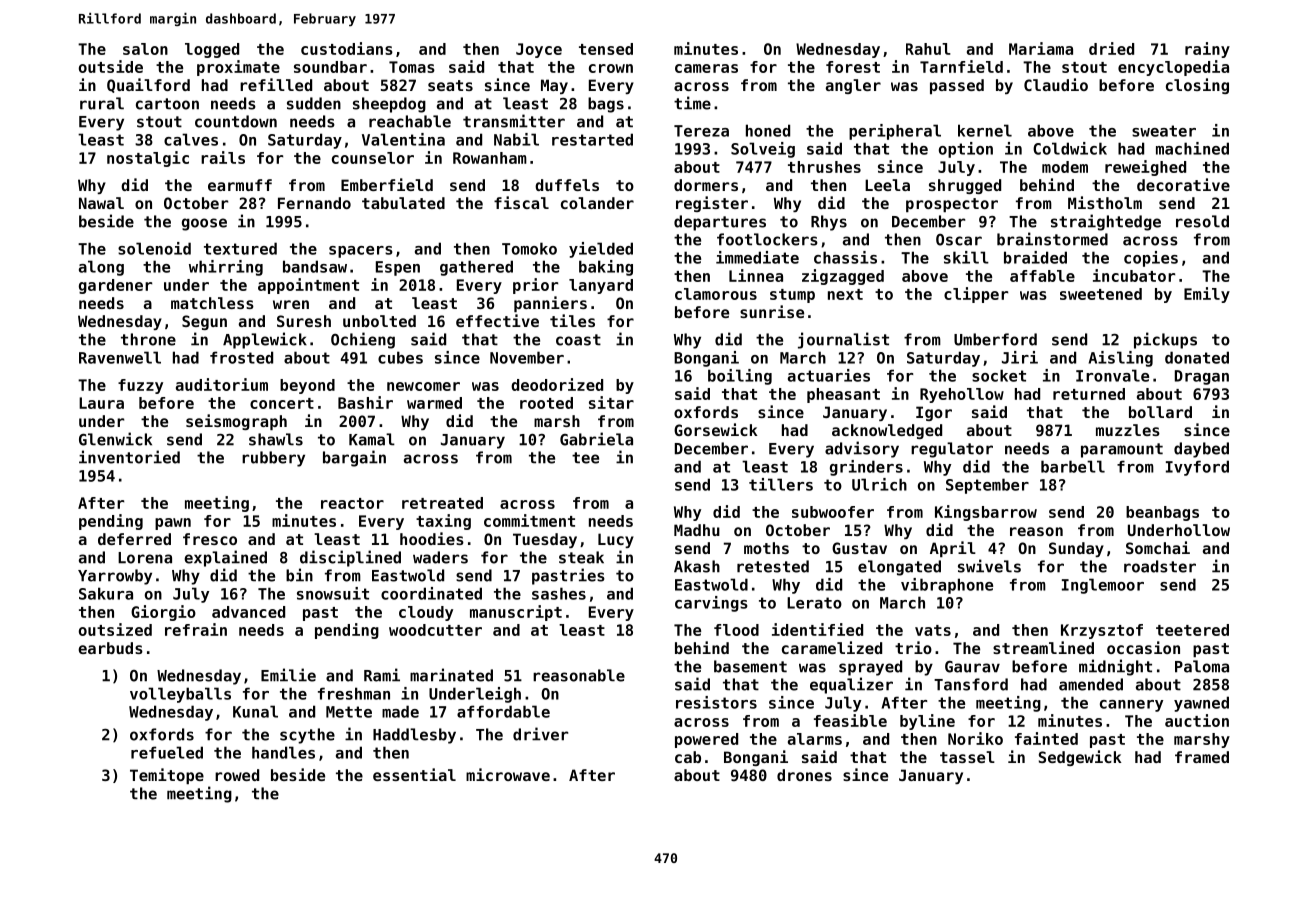 The image size is (1308, 924). Describe the element at coordinates (1042, 276) in the screenshot. I see `affable` at that location.
